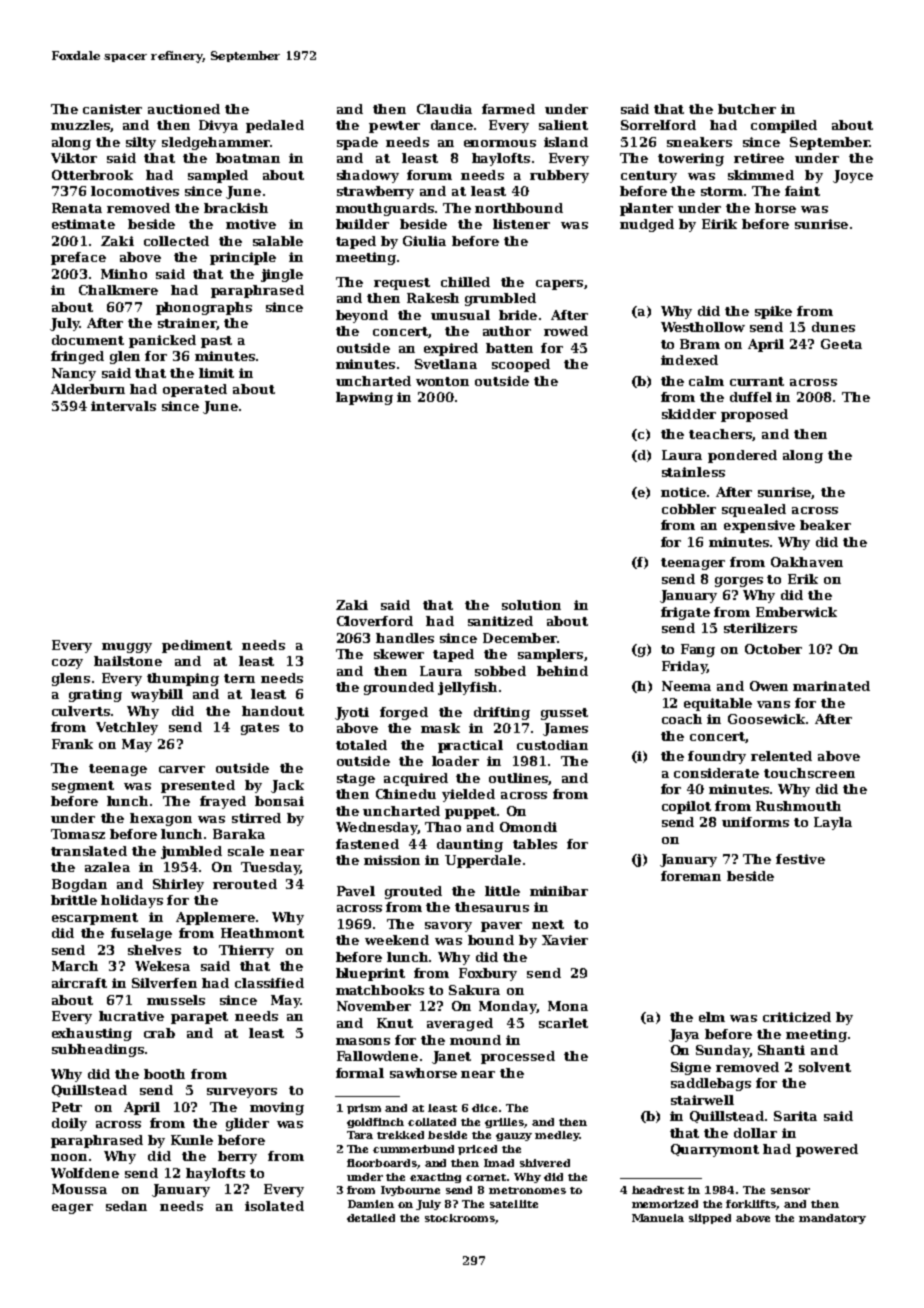 This screenshot has width=924, height=1308. I want to click on beaker, so click(825, 525).
